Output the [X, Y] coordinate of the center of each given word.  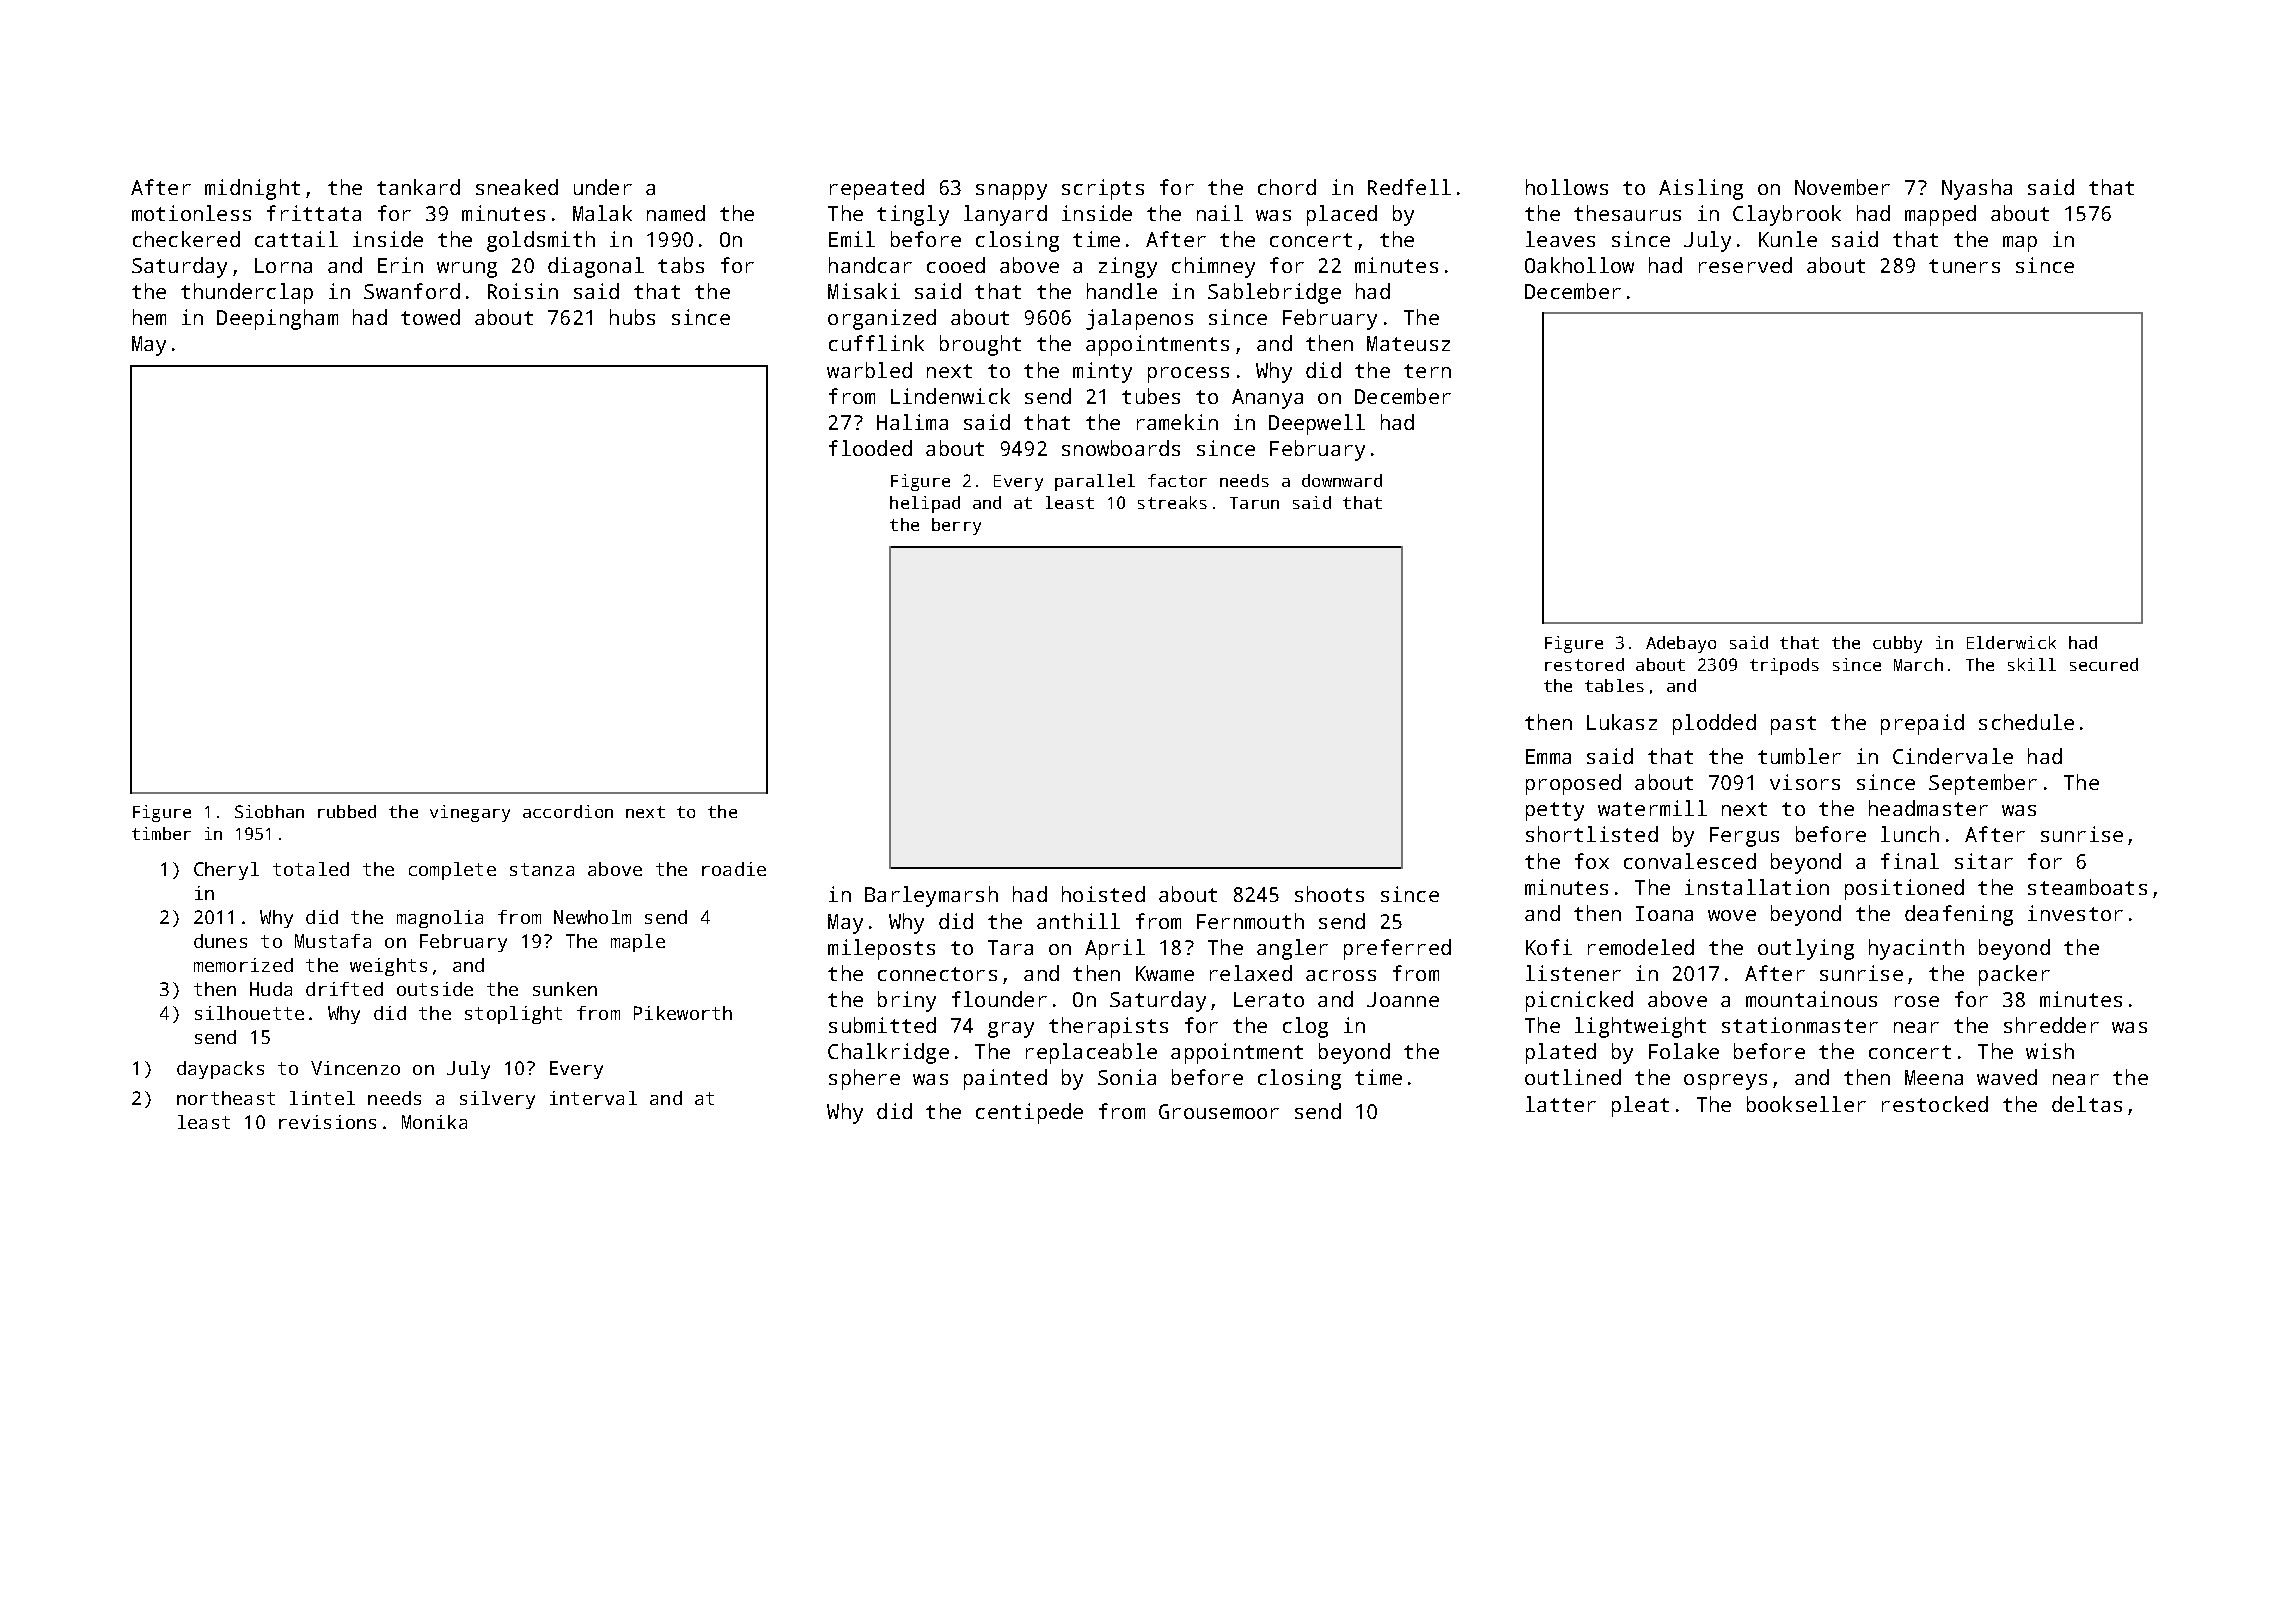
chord [1287, 187]
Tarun [1254, 503]
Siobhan [269, 811]
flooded [870, 448]
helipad [925, 504]
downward [1342, 480]
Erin [400, 265]
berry [956, 526]
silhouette [249, 1013]
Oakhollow [1579, 265]
